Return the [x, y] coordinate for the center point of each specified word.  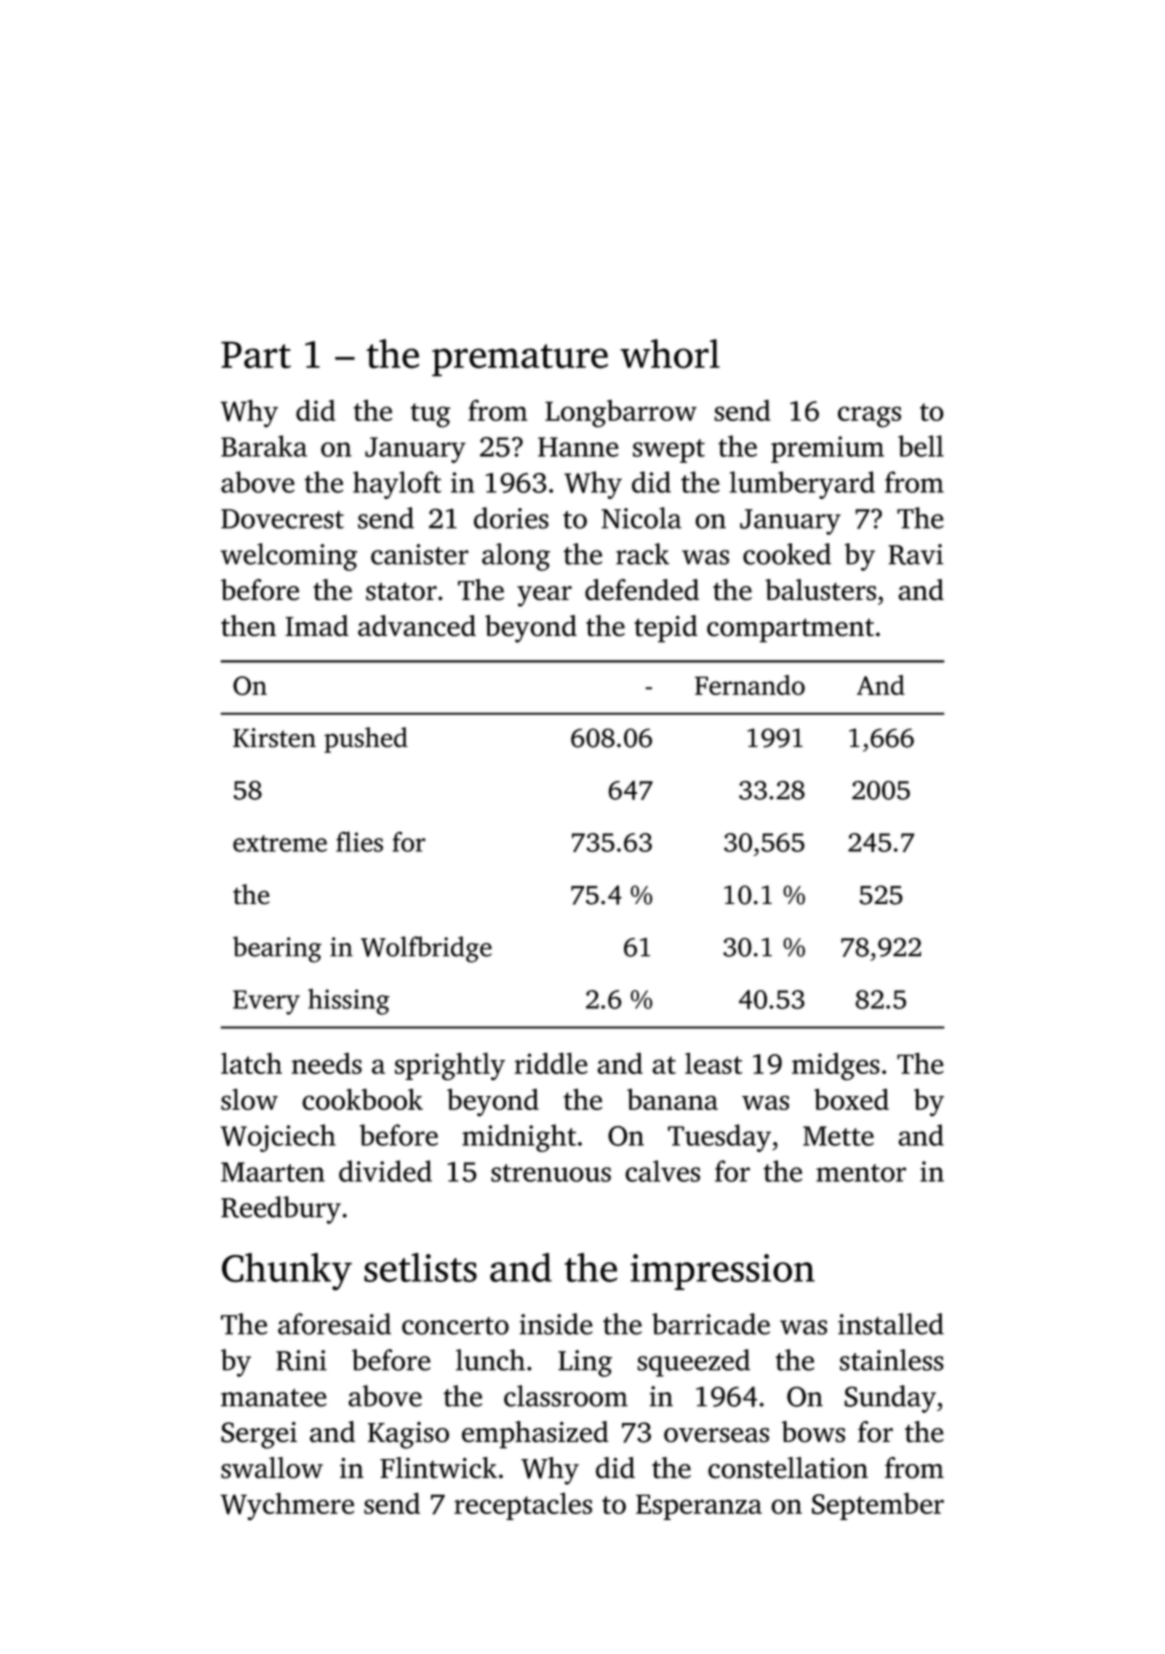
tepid [665, 629]
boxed [851, 1099]
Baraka [264, 446]
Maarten [273, 1172]
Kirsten [274, 738]
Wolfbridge [426, 949]
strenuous [551, 1173]
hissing [349, 1002]
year [544, 596]
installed [891, 1324]
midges [836, 1067]
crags [869, 417]
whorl [670, 353]
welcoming [289, 557]
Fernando [750, 685]
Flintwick [438, 1468]
